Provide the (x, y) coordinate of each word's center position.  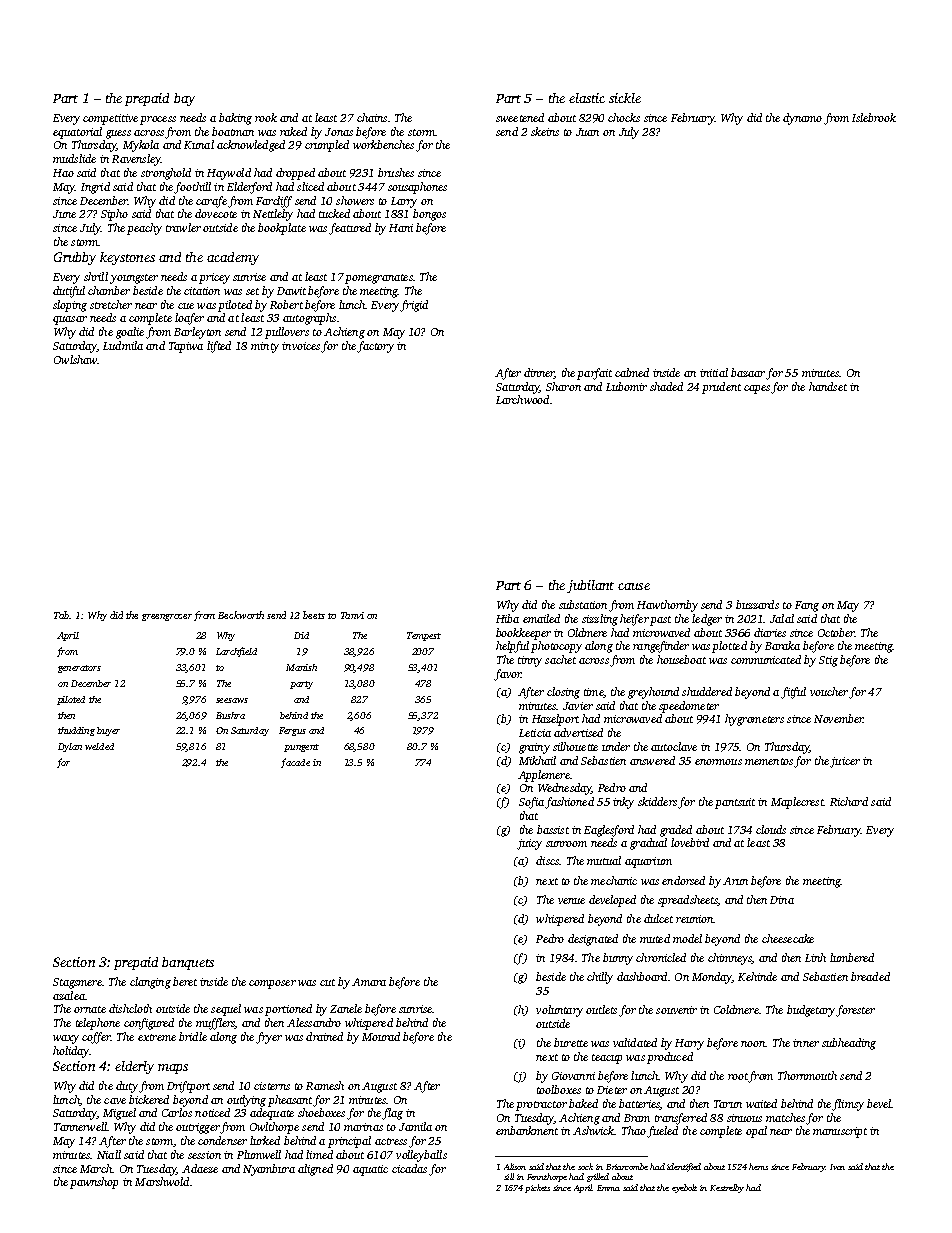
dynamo (802, 119)
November (838, 718)
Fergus (292, 731)
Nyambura (269, 1170)
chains (372, 117)
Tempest (424, 636)
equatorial (77, 133)
